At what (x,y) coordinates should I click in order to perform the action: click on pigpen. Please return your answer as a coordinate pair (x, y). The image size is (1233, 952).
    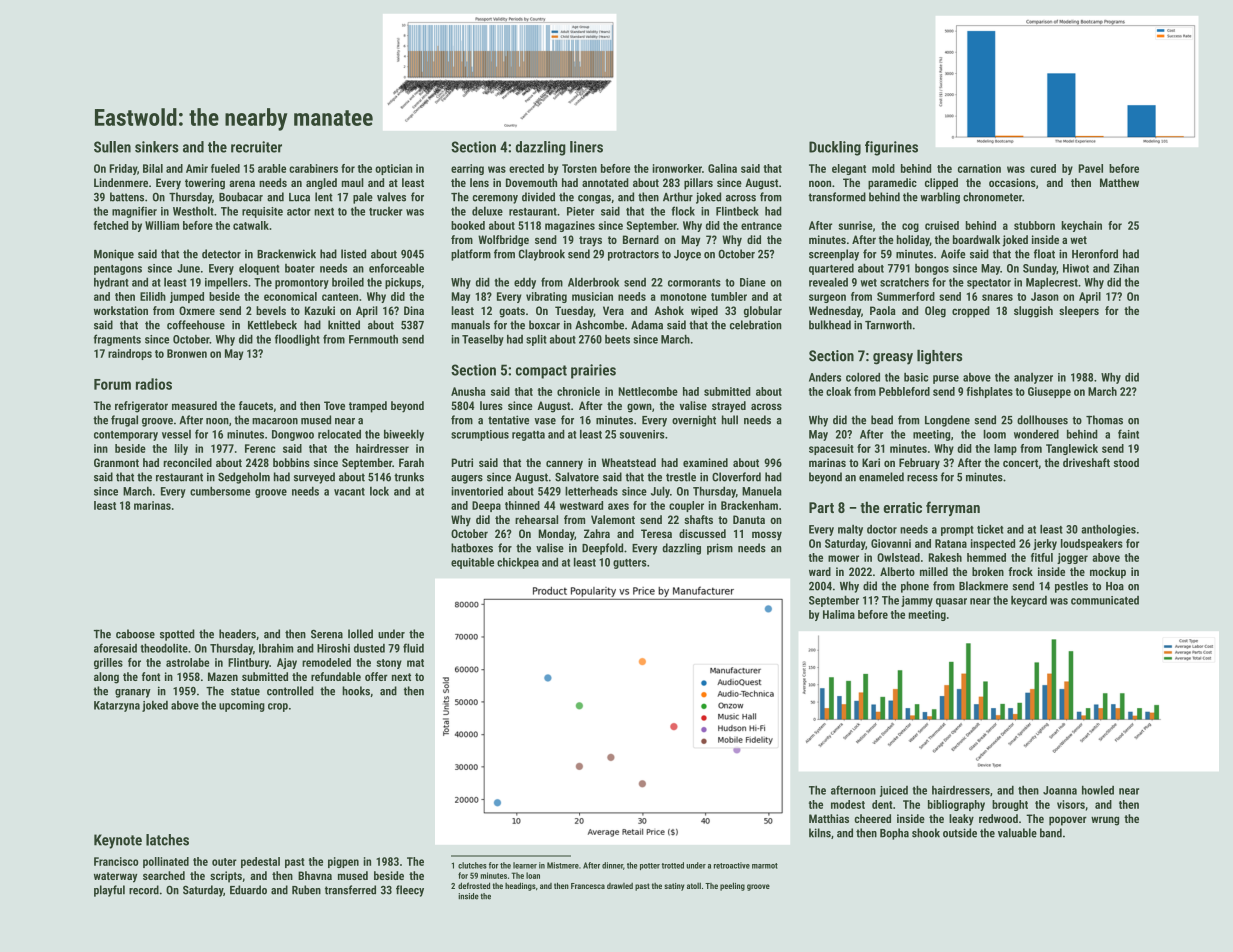
    Looking at the image, I should click on (343, 862).
